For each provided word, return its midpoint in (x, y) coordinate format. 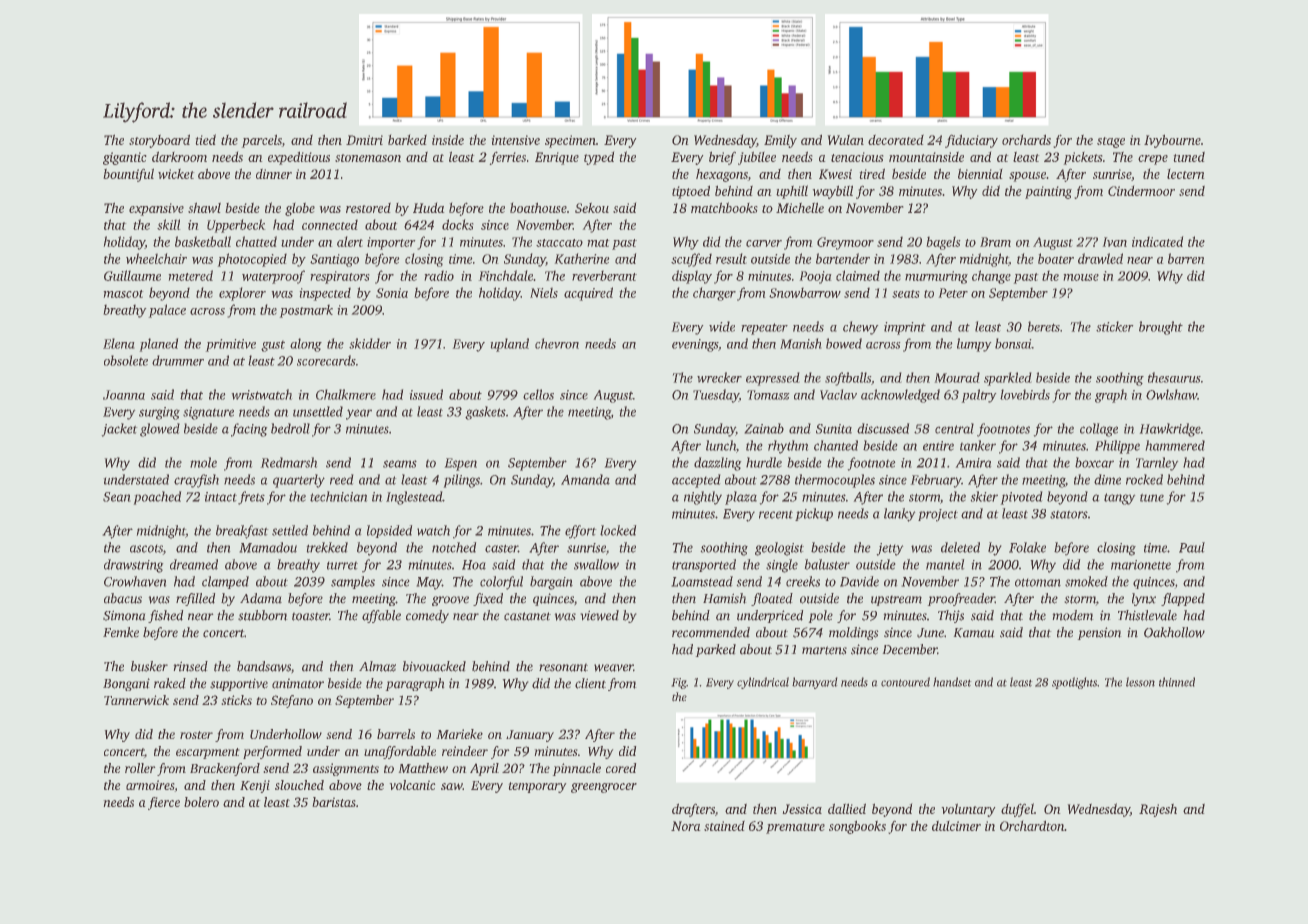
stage (1111, 142)
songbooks (857, 827)
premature (795, 828)
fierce (164, 803)
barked (407, 139)
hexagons (722, 175)
